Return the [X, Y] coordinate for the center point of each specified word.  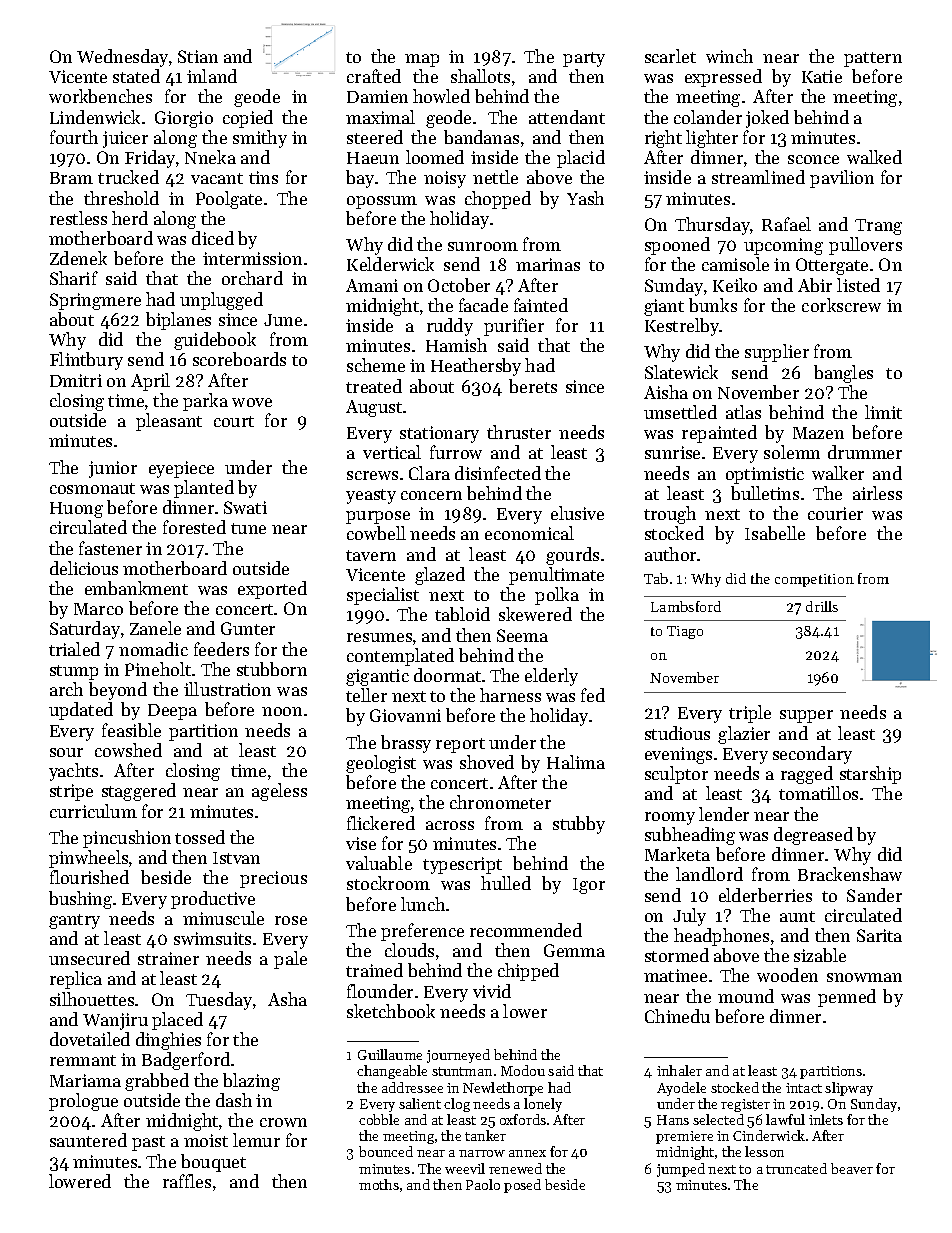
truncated [796, 1168]
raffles [187, 1181]
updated [81, 711]
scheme [376, 365]
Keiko [735, 285]
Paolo [483, 1184]
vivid [492, 991]
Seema [522, 635]
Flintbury [86, 361]
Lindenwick [95, 117]
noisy [445, 179]
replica [76, 980]
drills [822, 606]
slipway [849, 1089]
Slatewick [681, 372]
